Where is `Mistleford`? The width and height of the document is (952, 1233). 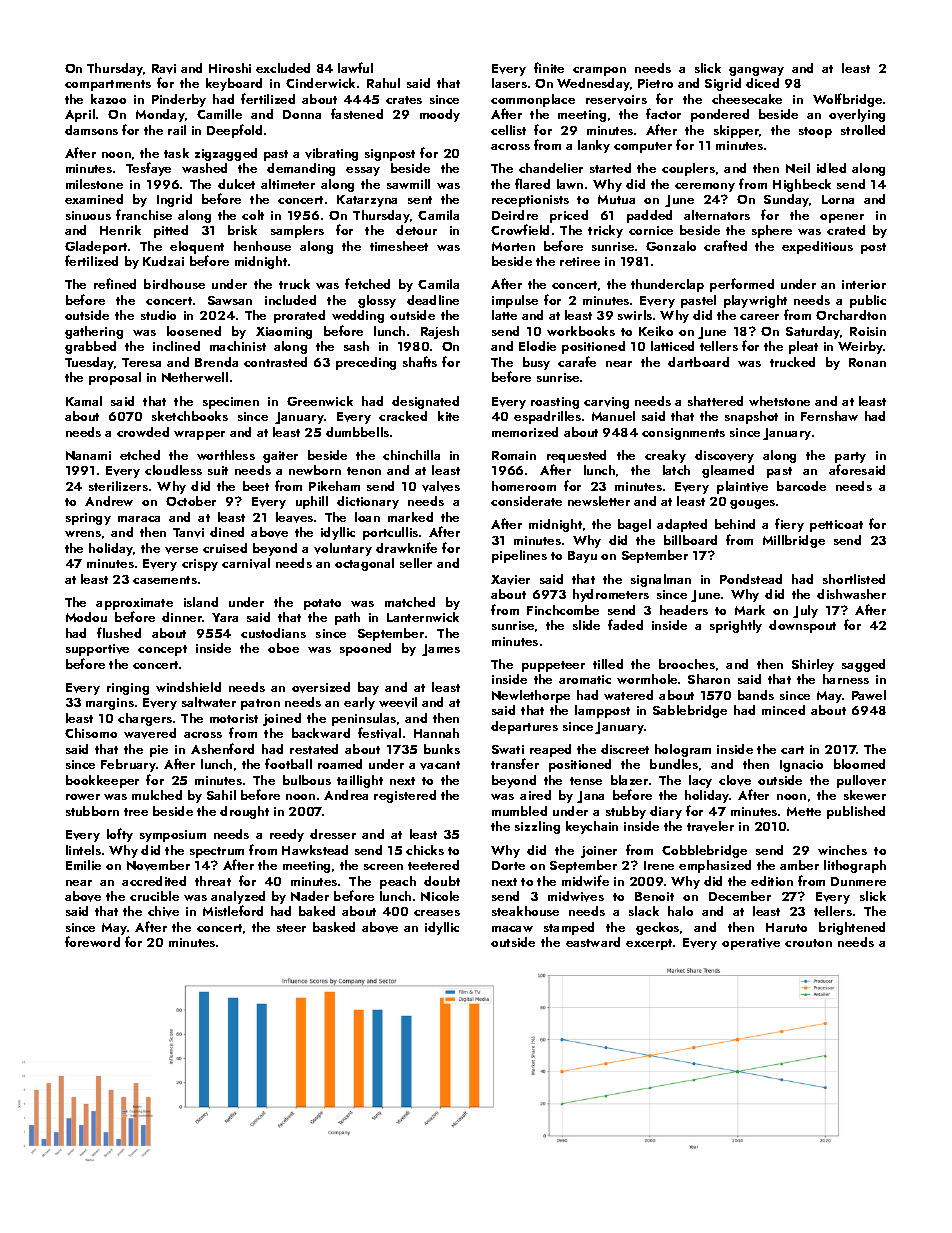 Mistleford is located at coordinates (233, 910).
